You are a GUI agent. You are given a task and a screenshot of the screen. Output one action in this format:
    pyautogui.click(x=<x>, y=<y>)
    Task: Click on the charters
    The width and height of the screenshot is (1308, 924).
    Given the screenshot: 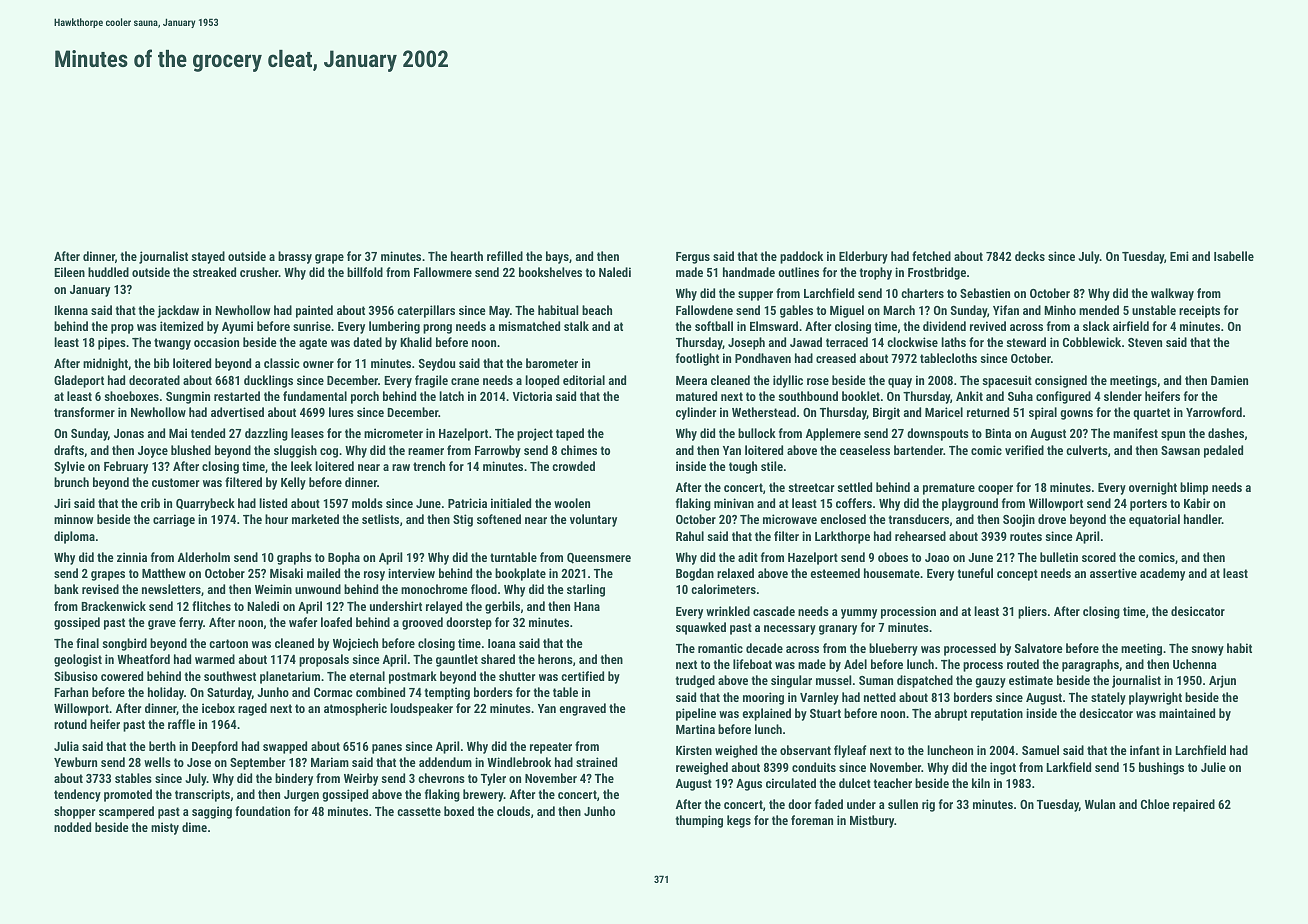 What is the action you would take?
    pyautogui.click(x=922, y=293)
